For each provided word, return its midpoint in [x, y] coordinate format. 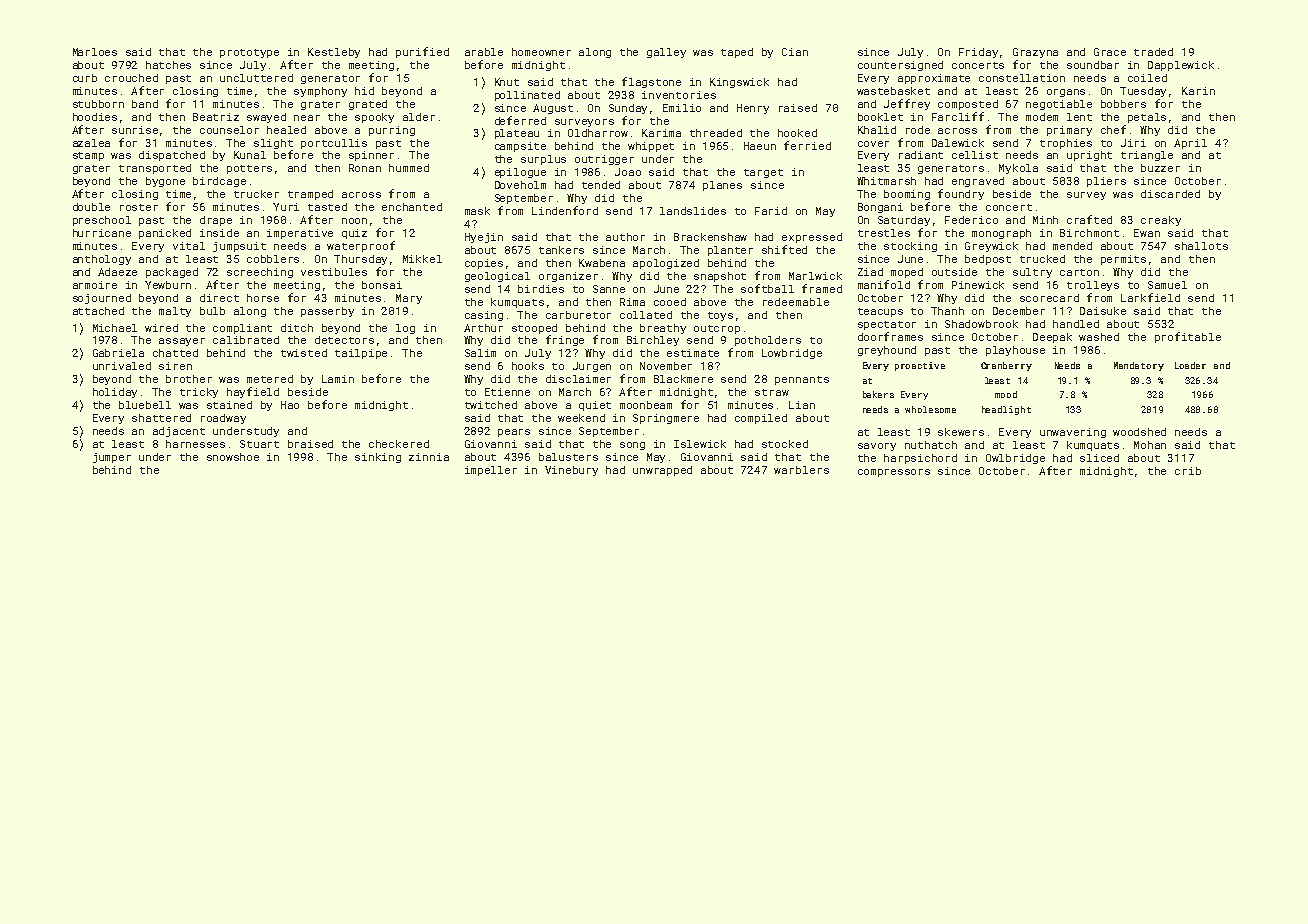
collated [646, 315]
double [91, 207]
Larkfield [1150, 297]
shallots [1201, 246]
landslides [693, 211]
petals [1147, 118]
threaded [716, 133]
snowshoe [233, 457]
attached [98, 311]
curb [85, 78]
